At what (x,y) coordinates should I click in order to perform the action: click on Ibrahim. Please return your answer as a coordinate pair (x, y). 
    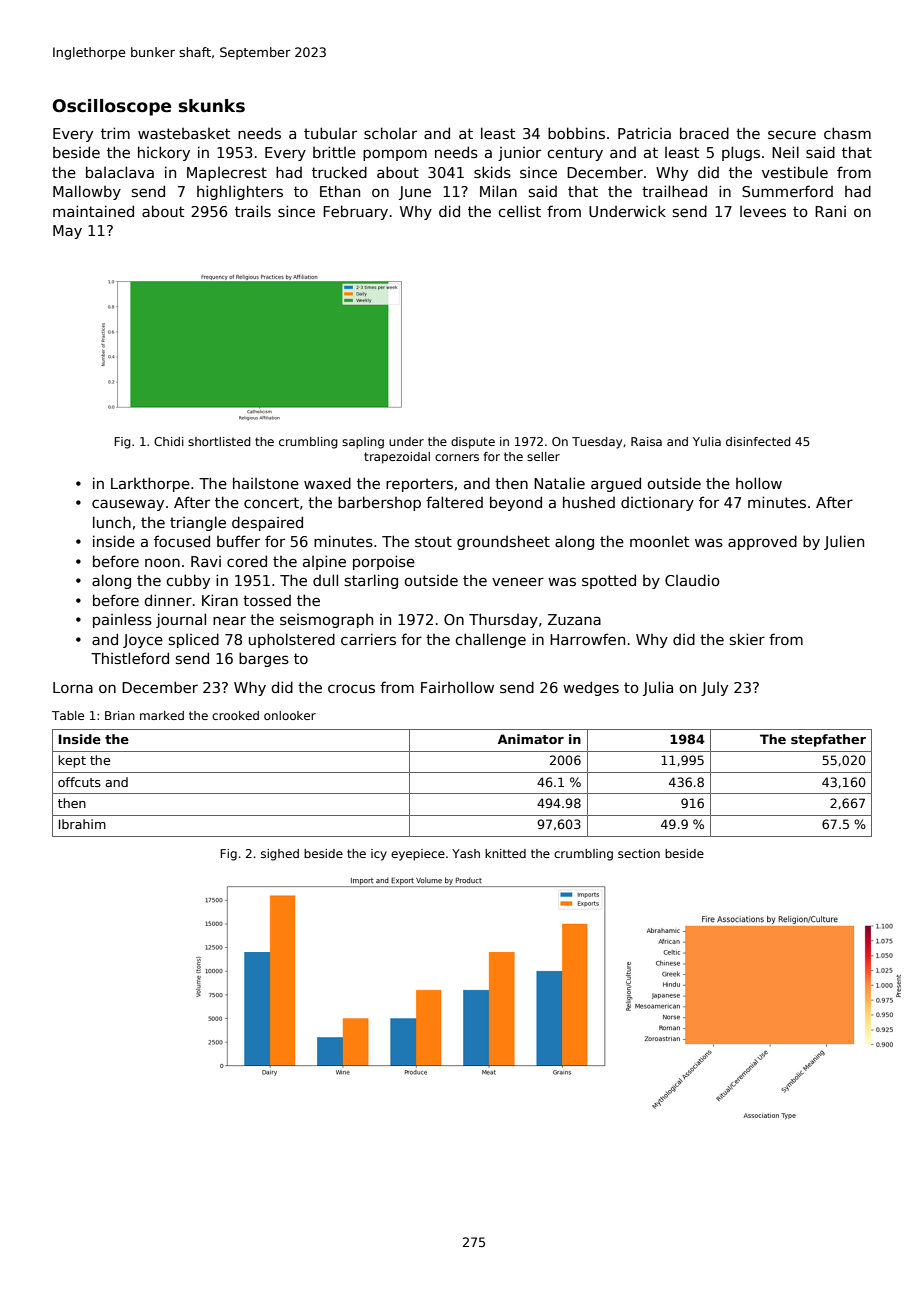
    Looking at the image, I should click on (82, 824).
